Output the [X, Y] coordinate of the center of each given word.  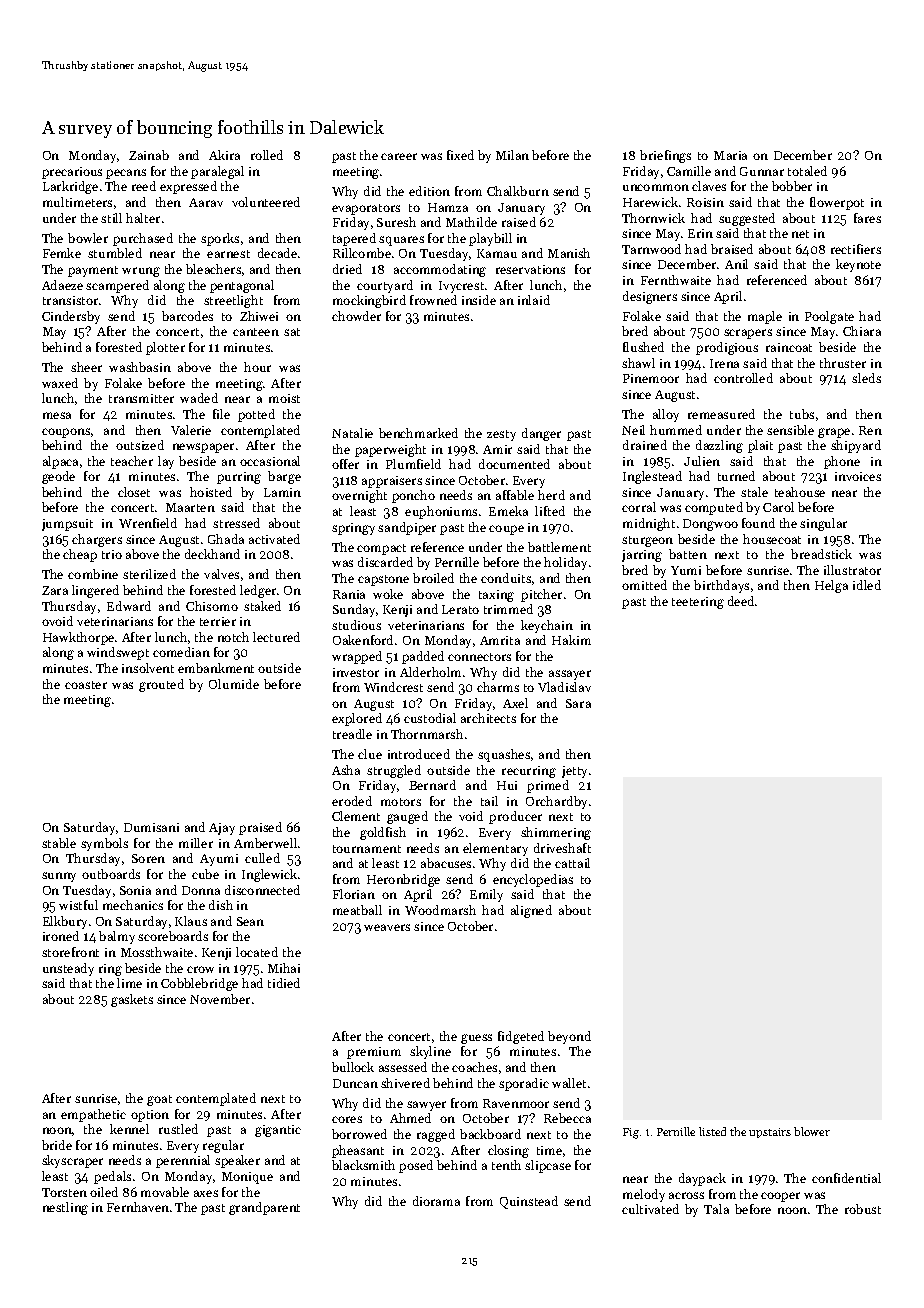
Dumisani [151, 827]
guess [476, 1039]
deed [741, 601]
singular [823, 524]
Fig [631, 1133]
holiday [565, 563]
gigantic [278, 1131]
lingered [95, 591]
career [399, 156]
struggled [394, 771]
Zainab [149, 155]
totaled [807, 171]
